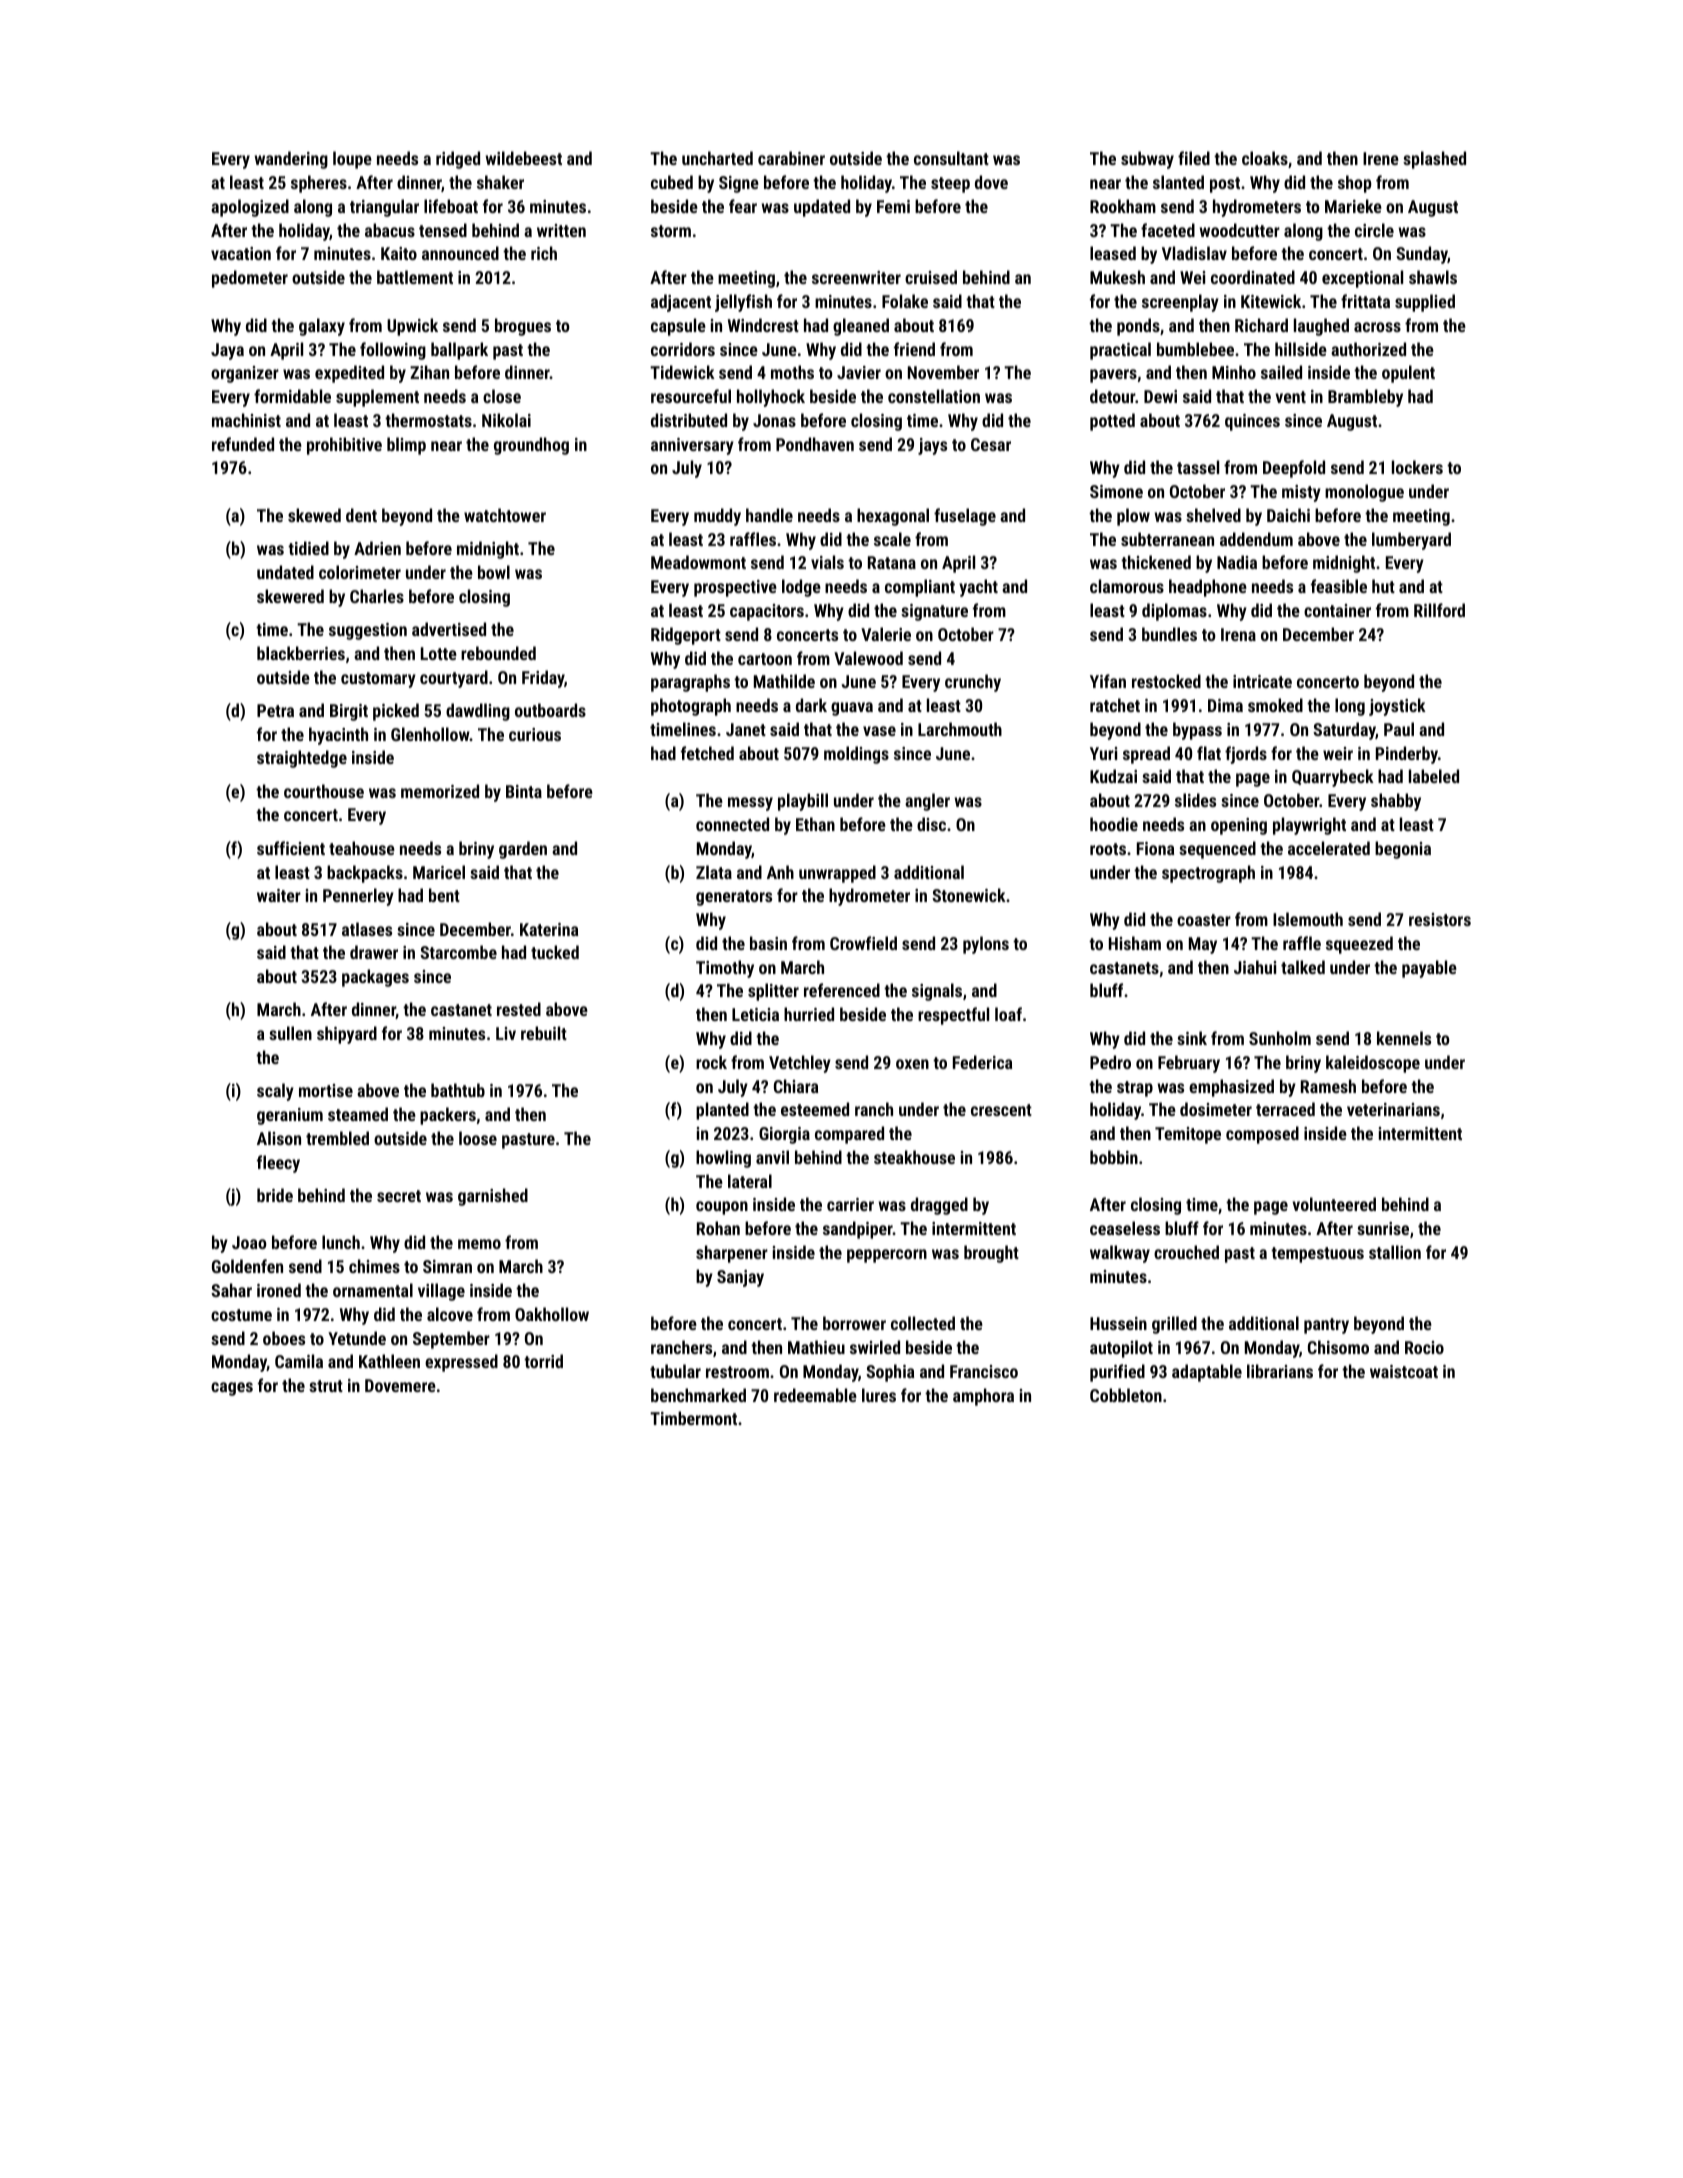 The height and width of the document is (2178, 1683). Describe the element at coordinates (1317, 1255) in the document. I see `tempestuous` at that location.
